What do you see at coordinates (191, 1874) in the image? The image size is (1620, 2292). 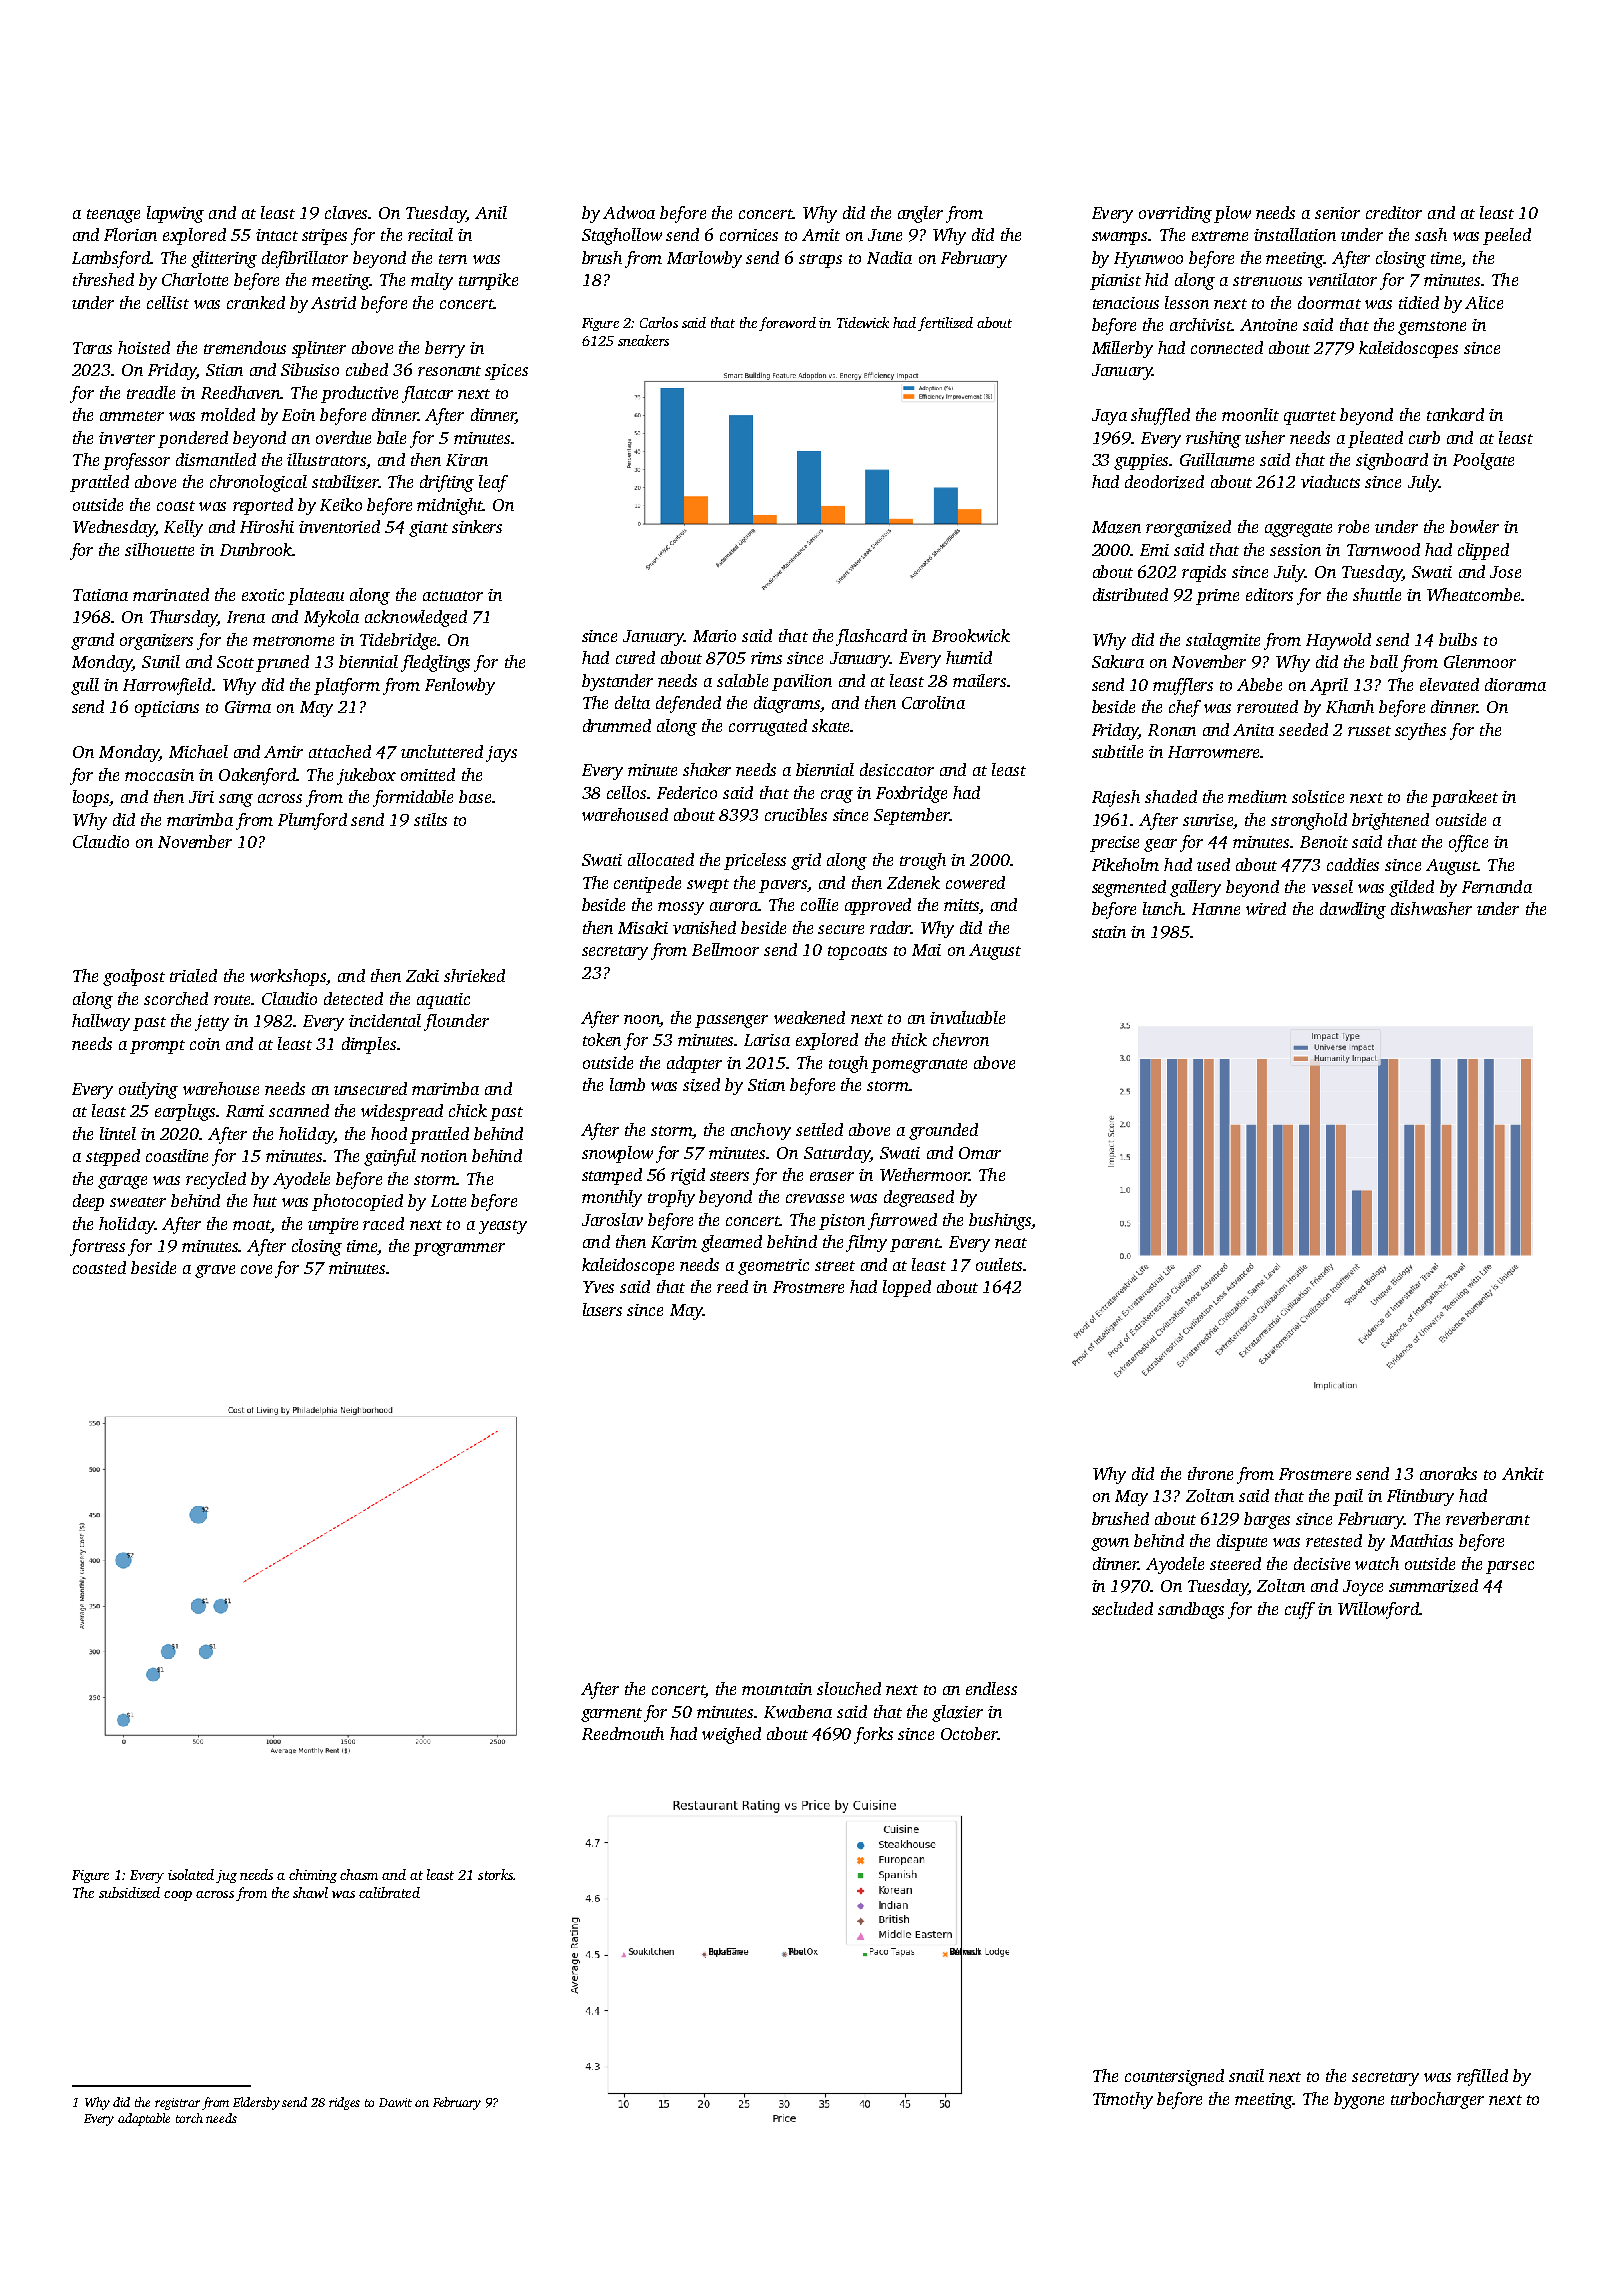 I see `isolated` at bounding box center [191, 1874].
